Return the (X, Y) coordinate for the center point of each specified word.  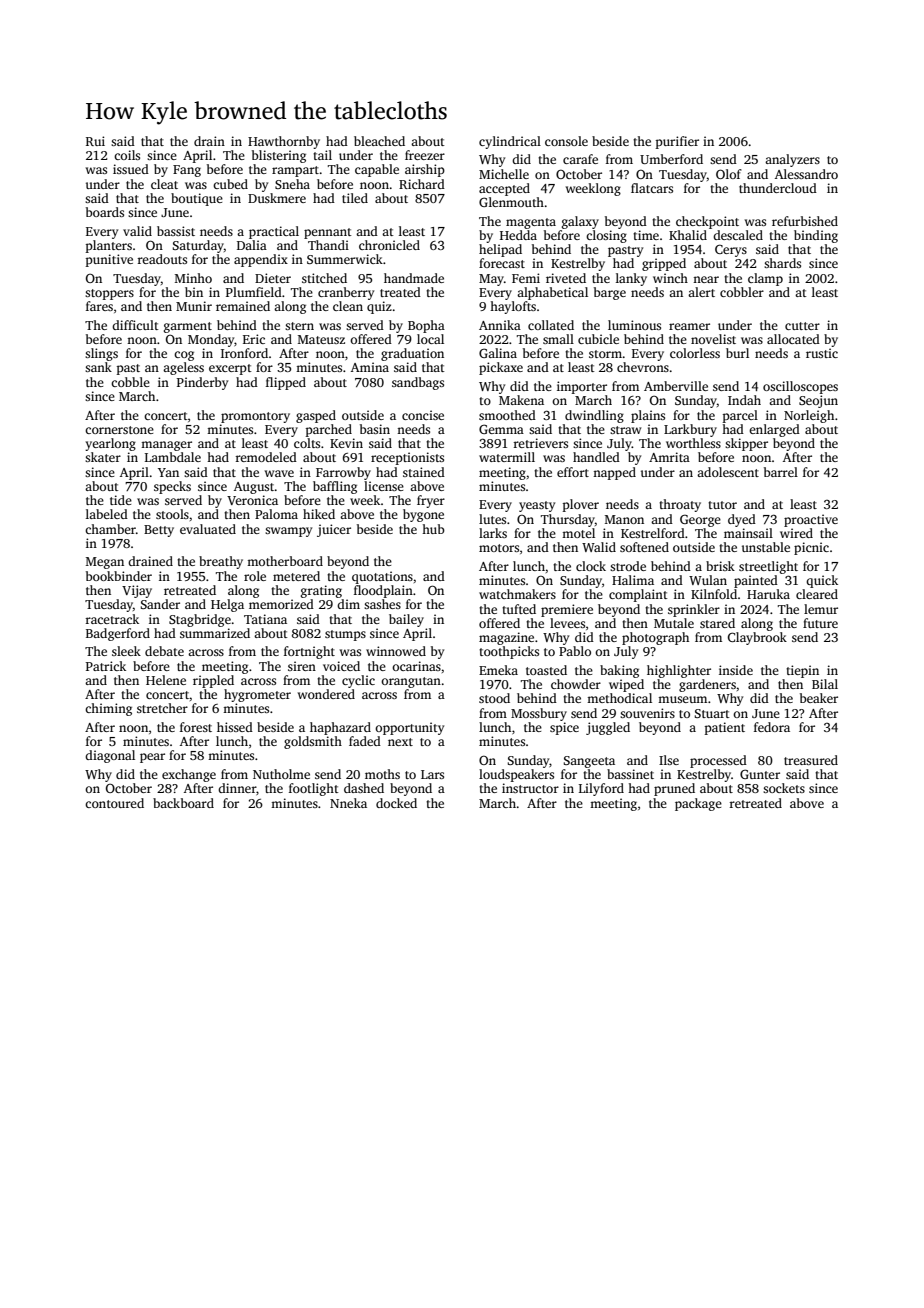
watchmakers (517, 594)
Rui (95, 141)
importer (582, 387)
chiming (108, 709)
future (820, 623)
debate (164, 651)
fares (99, 306)
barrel (781, 472)
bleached (379, 141)
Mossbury (539, 714)
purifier (677, 142)
